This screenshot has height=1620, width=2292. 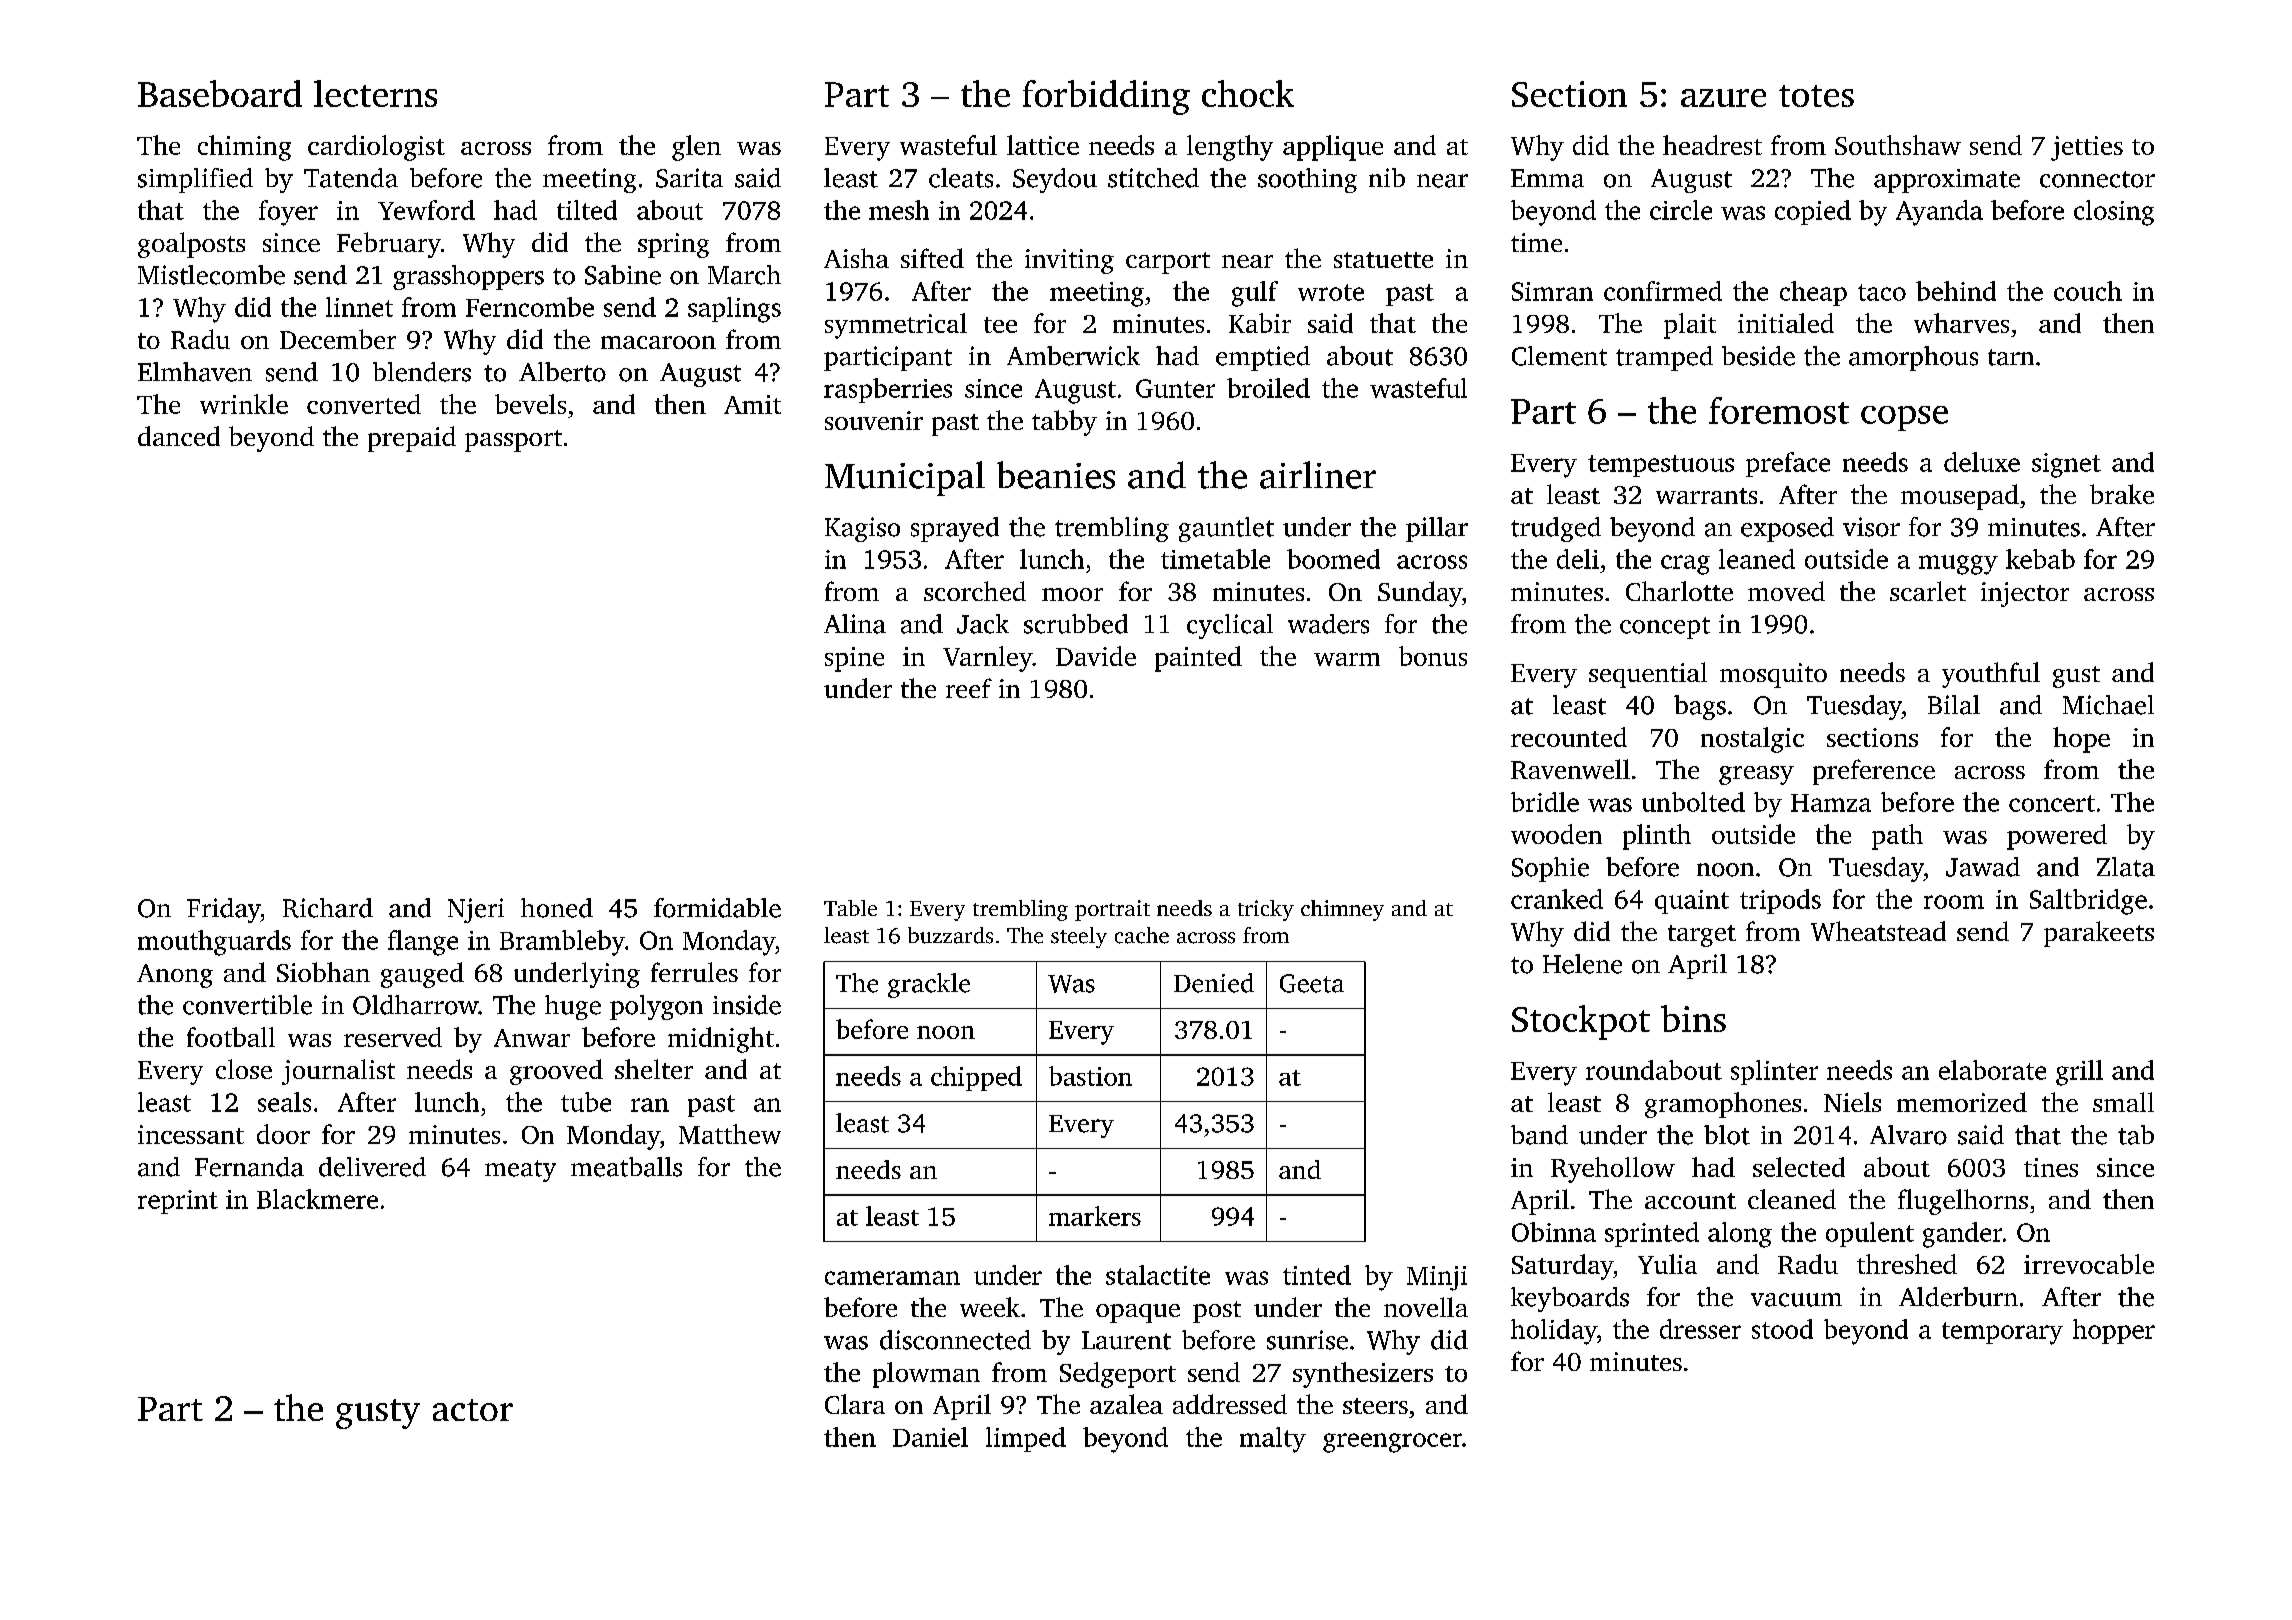 What do you see at coordinates (473, 1410) in the screenshot?
I see `actor` at bounding box center [473, 1410].
